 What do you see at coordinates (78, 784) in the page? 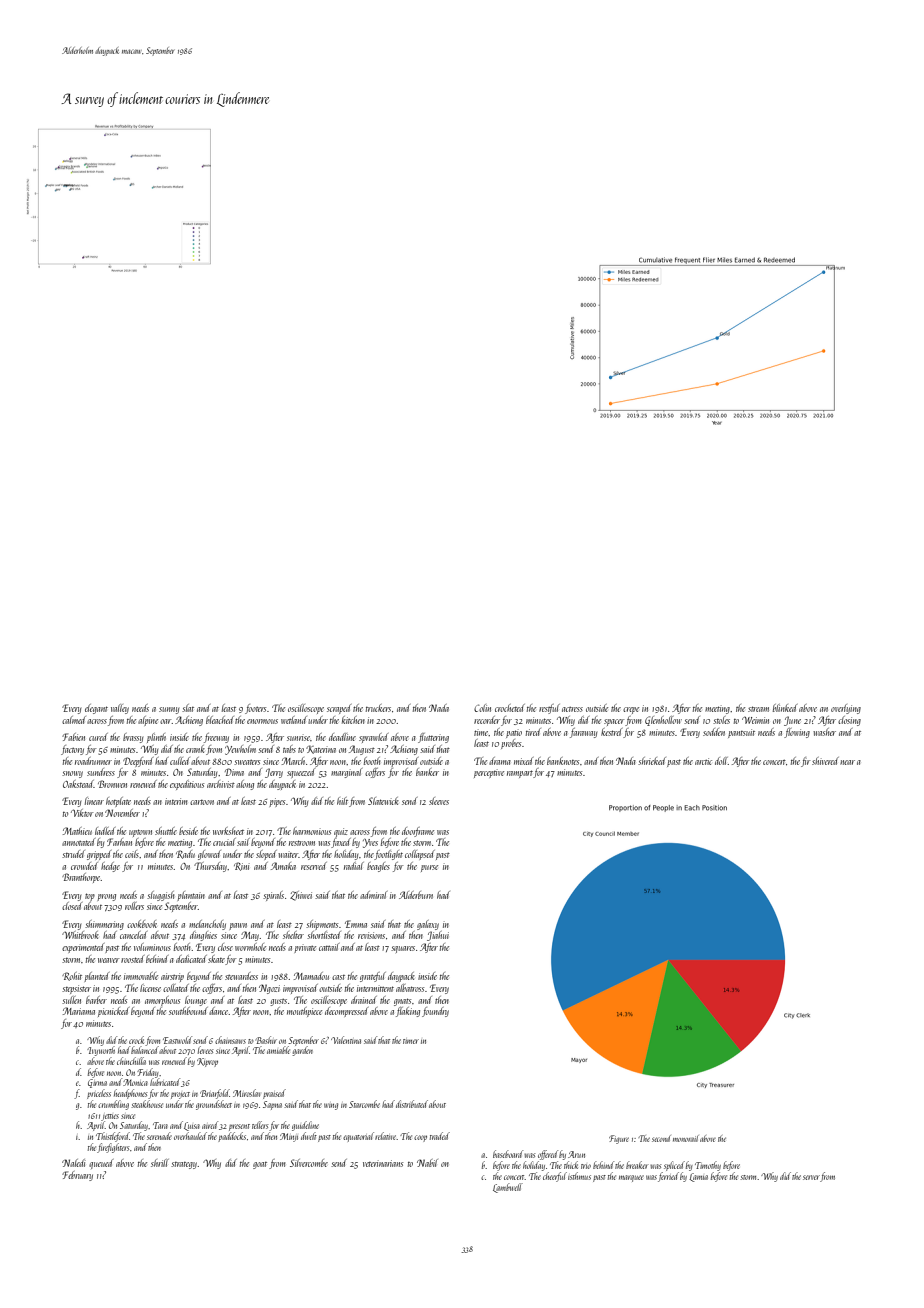
I see `Oakstead` at bounding box center [78, 784].
